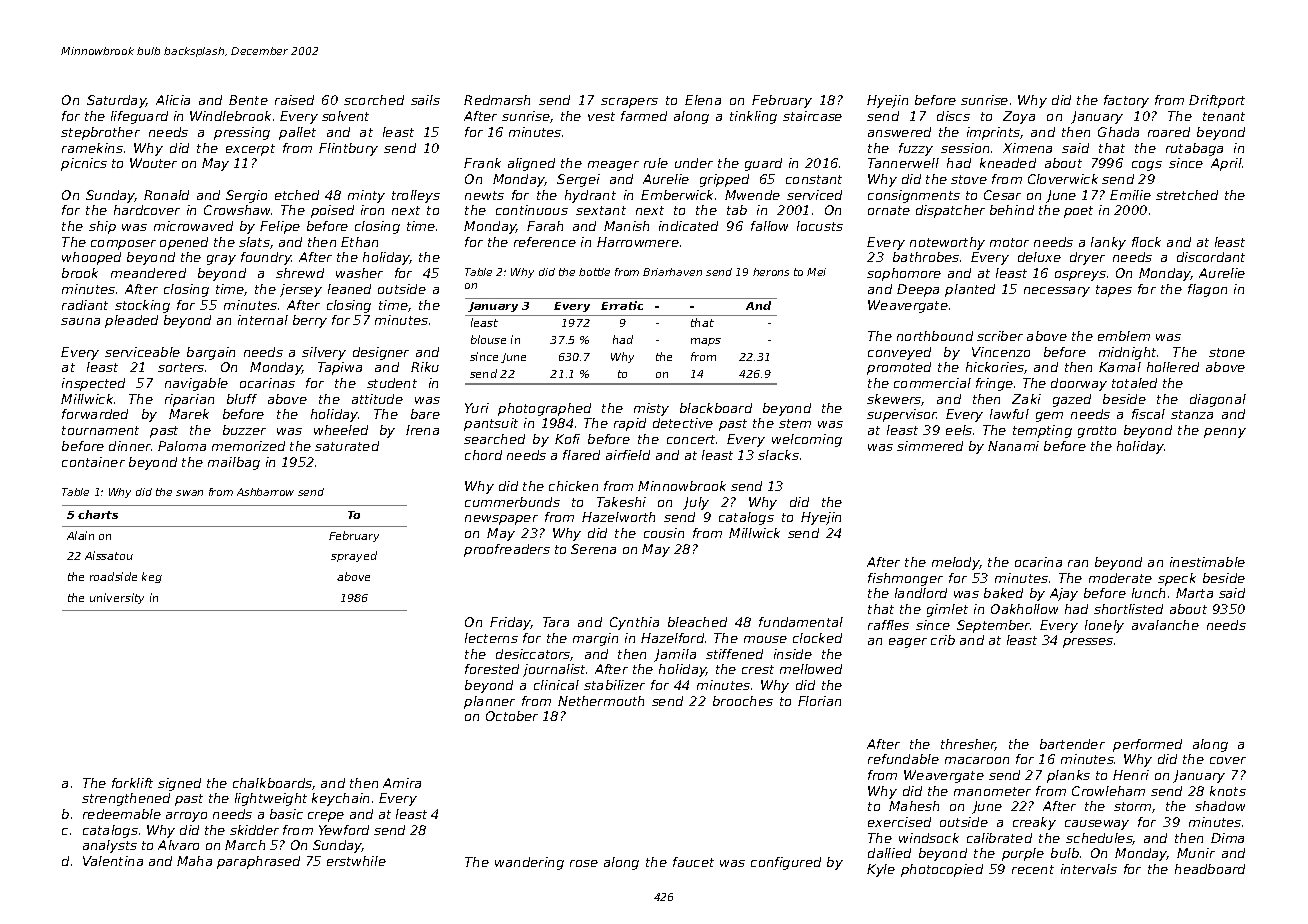 The height and width of the screenshot is (924, 1308). I want to click on erstwhile, so click(356, 861).
